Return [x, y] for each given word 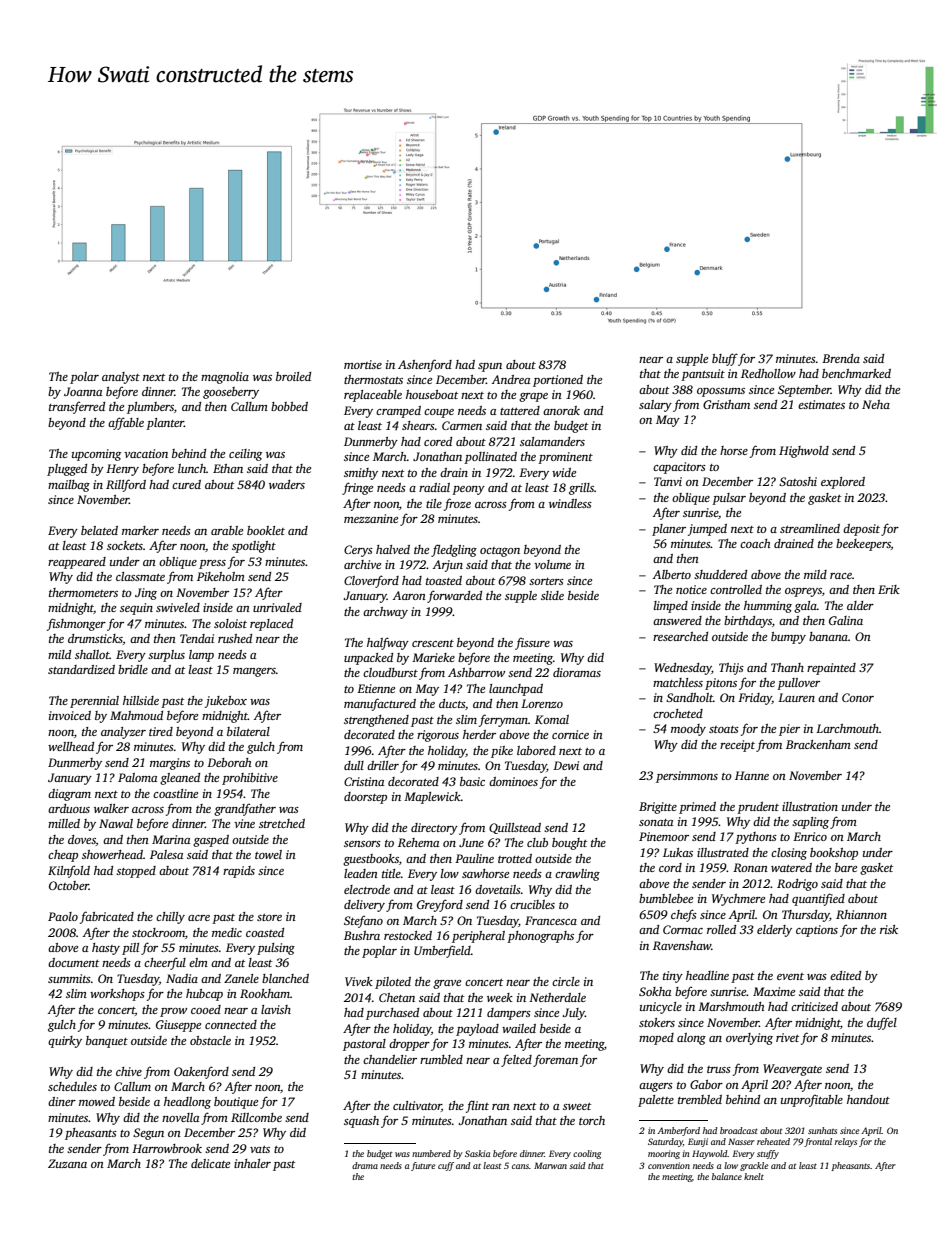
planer [669, 530]
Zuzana [67, 1163]
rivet [787, 1037]
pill [130, 949]
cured [186, 484]
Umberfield [442, 951]
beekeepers [863, 545]
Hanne [752, 775]
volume [552, 564]
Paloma [137, 777]
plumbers [150, 408]
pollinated [490, 458]
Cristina [364, 781]
